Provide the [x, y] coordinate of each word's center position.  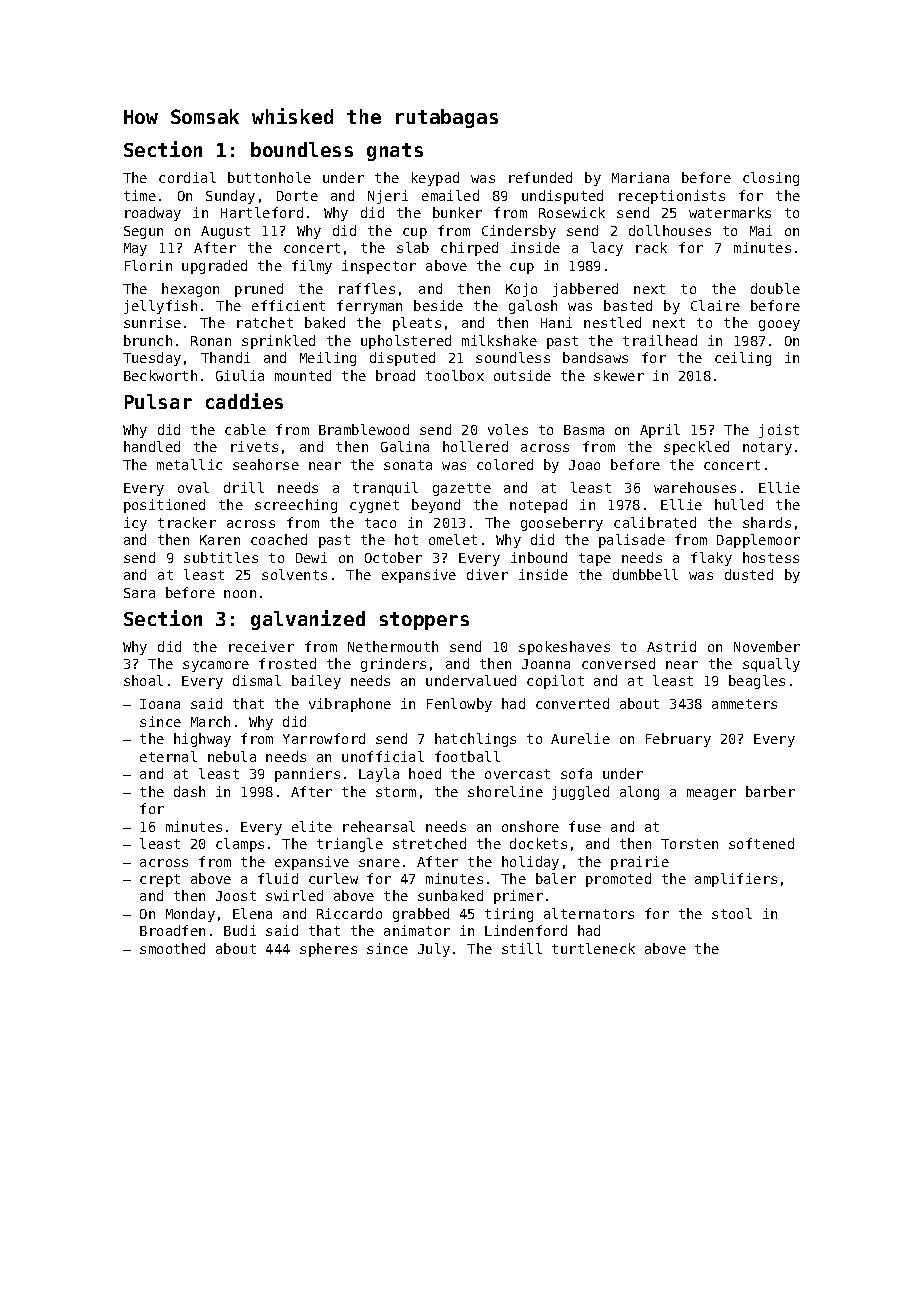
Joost [236, 896]
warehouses [695, 487]
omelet [453, 539]
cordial [187, 177]
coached [279, 539]
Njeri [388, 197]
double [775, 288]
